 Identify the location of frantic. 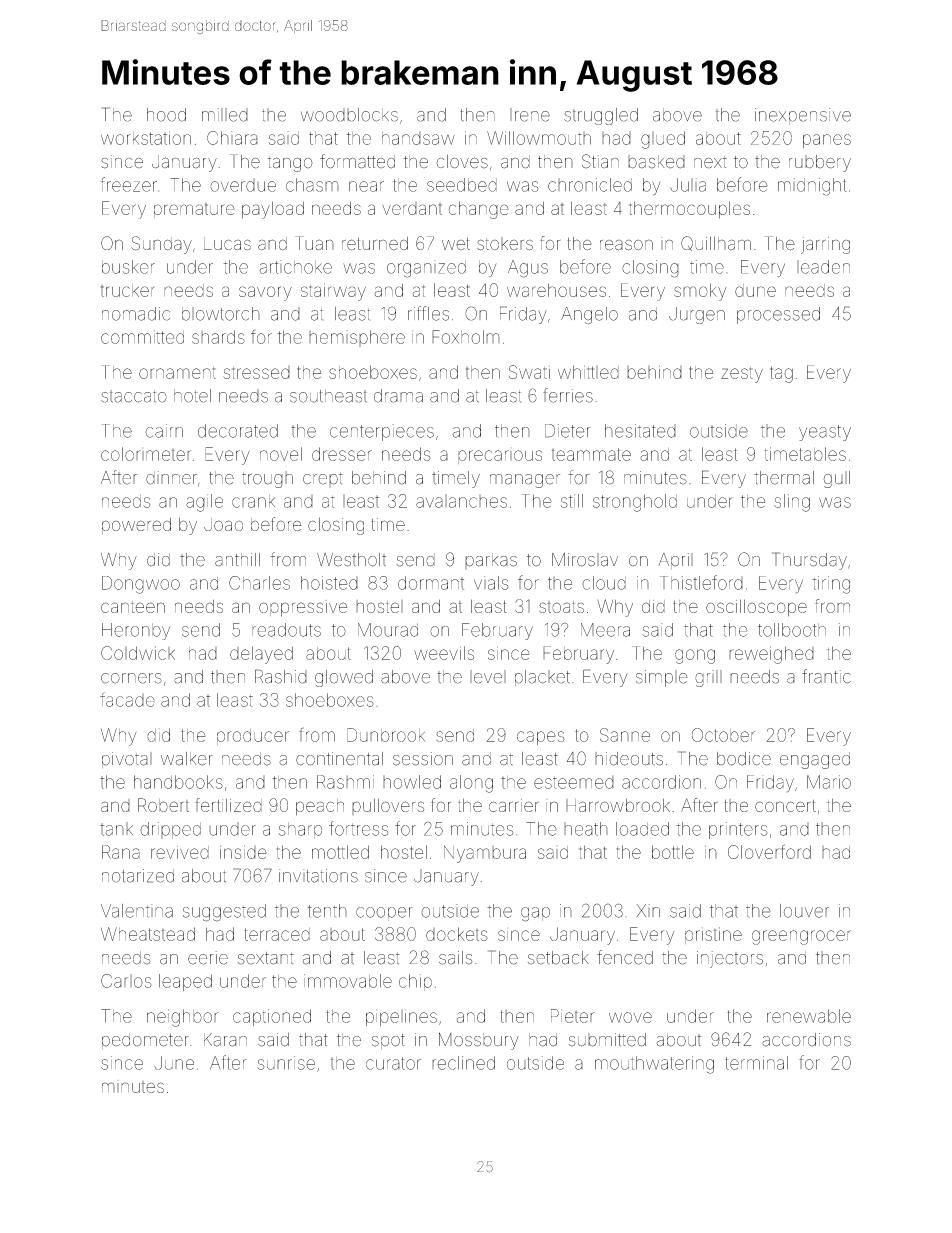
(826, 676).
